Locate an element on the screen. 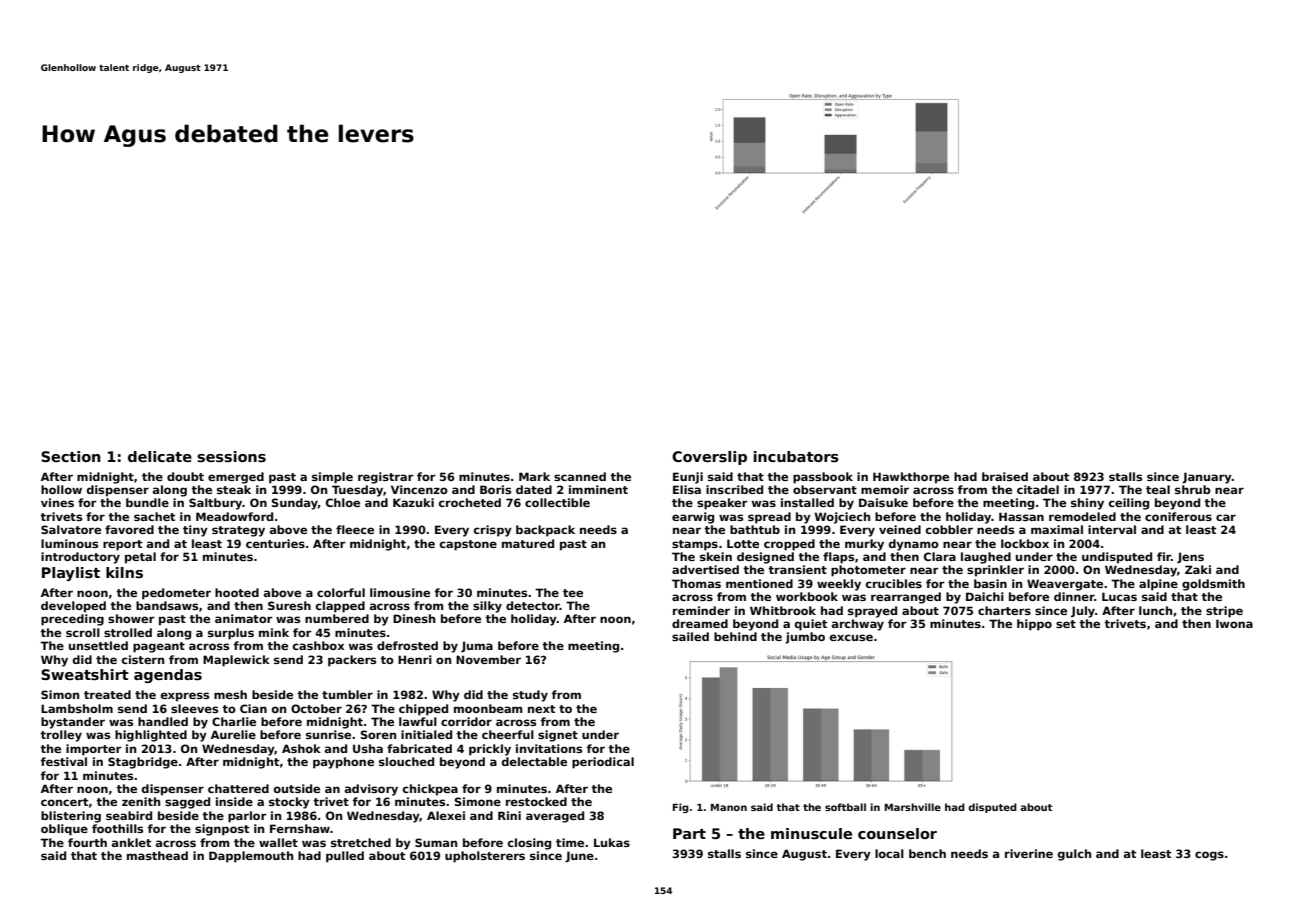  cropped is located at coordinates (789, 545).
